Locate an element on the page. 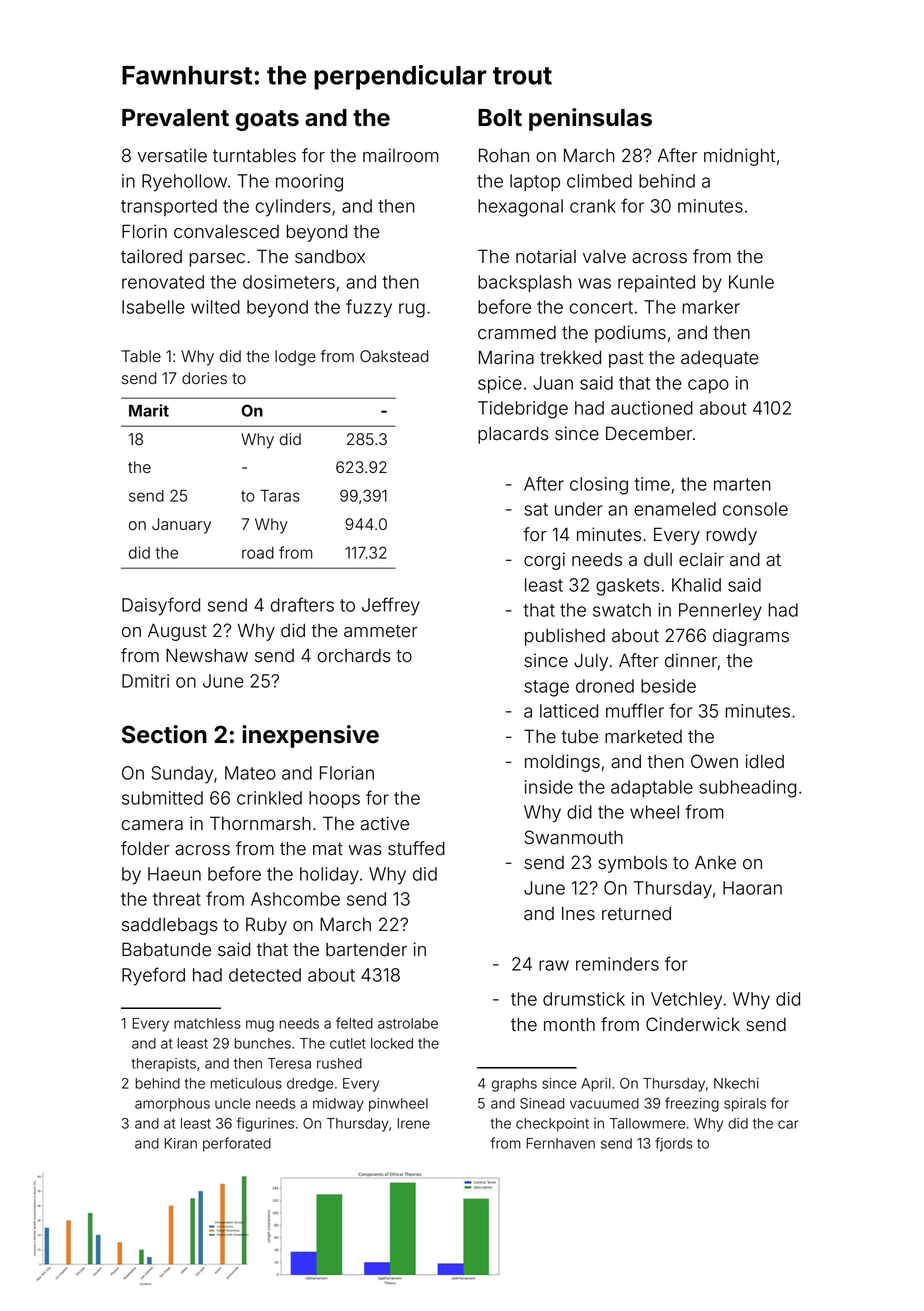  versatile is located at coordinates (172, 155).
